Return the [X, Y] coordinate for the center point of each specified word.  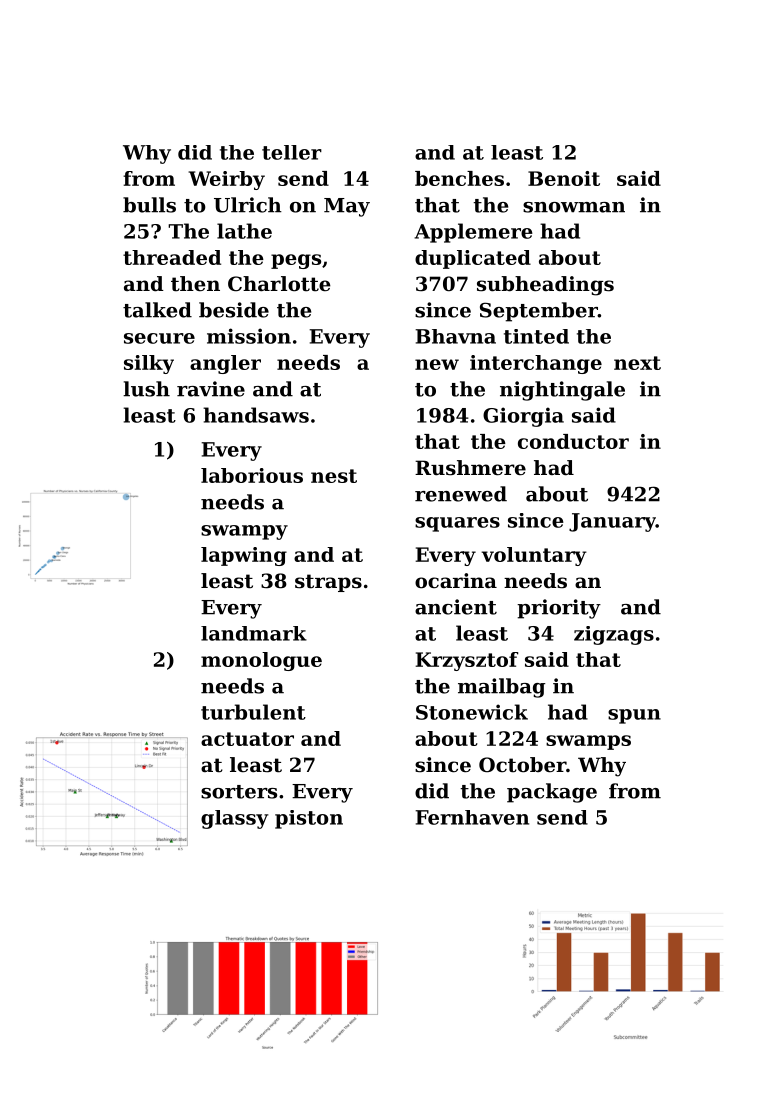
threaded [172, 257]
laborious [252, 475]
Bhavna [455, 336]
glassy [235, 819]
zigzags [614, 635]
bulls [149, 205]
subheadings [545, 286]
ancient [456, 607]
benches [459, 178]
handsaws [256, 415]
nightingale [562, 391]
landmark [254, 633]
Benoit [564, 178]
